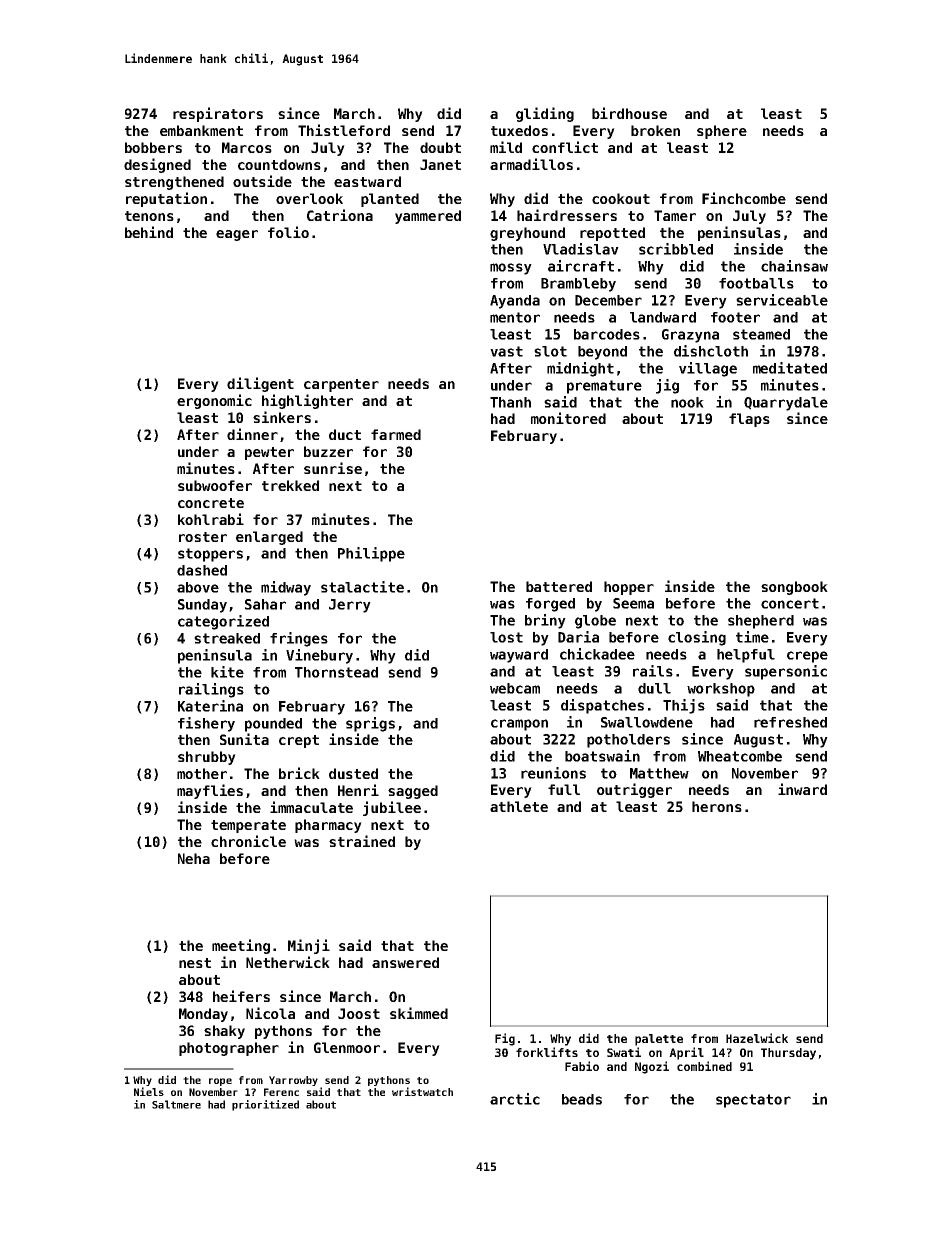 This page has height=1233, width=952. Describe the element at coordinates (347, 1047) in the page. I see `Glenmoor` at that location.
